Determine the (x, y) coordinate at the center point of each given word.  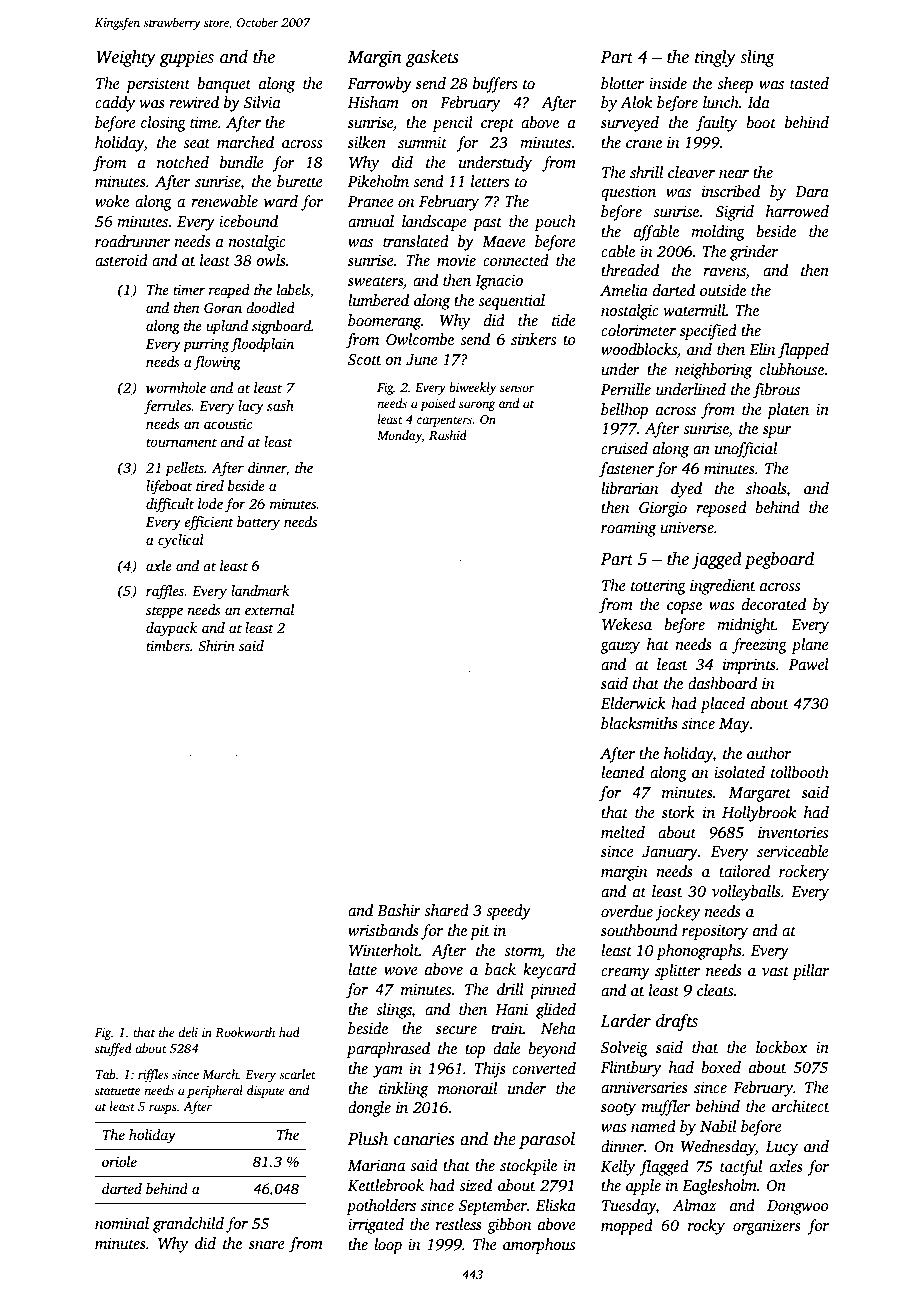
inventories (793, 832)
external (269, 609)
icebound (248, 221)
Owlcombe (420, 339)
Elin (762, 349)
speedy (508, 912)
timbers (168, 645)
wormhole (176, 387)
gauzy (620, 648)
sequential (511, 302)
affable (656, 233)
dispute (266, 1091)
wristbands (383, 930)
